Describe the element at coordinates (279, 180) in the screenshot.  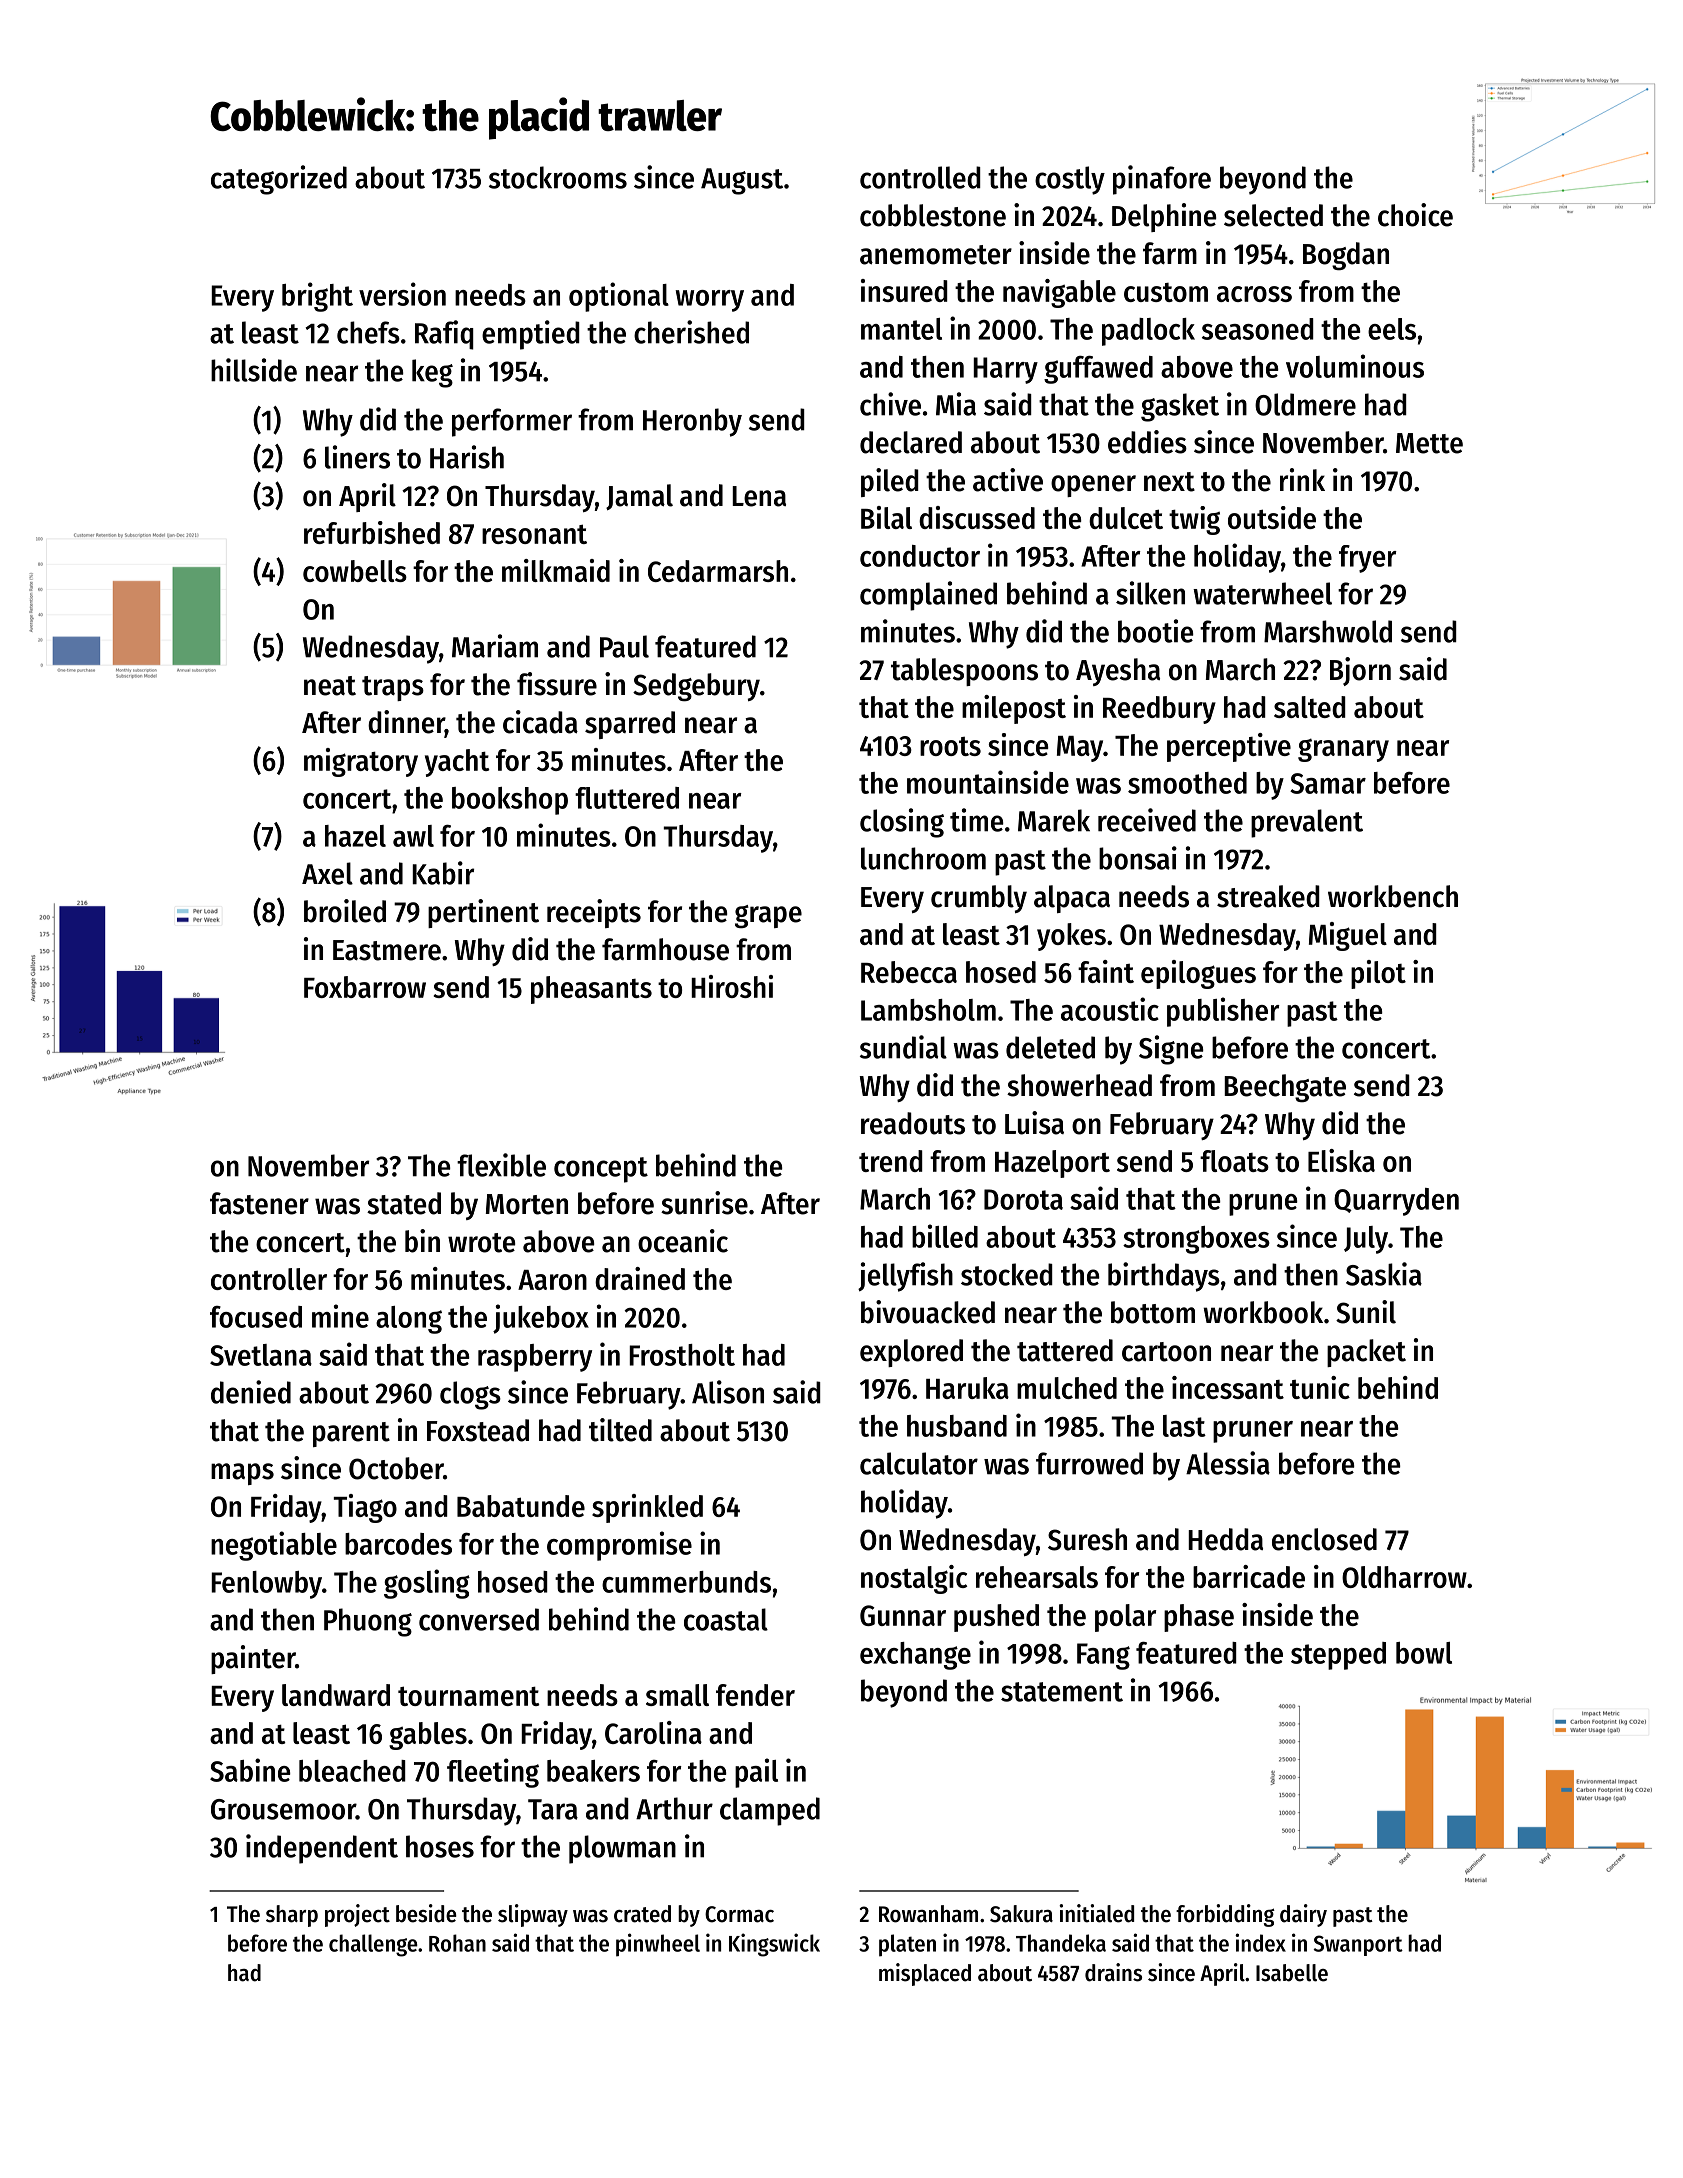
I see `categorized` at that location.
